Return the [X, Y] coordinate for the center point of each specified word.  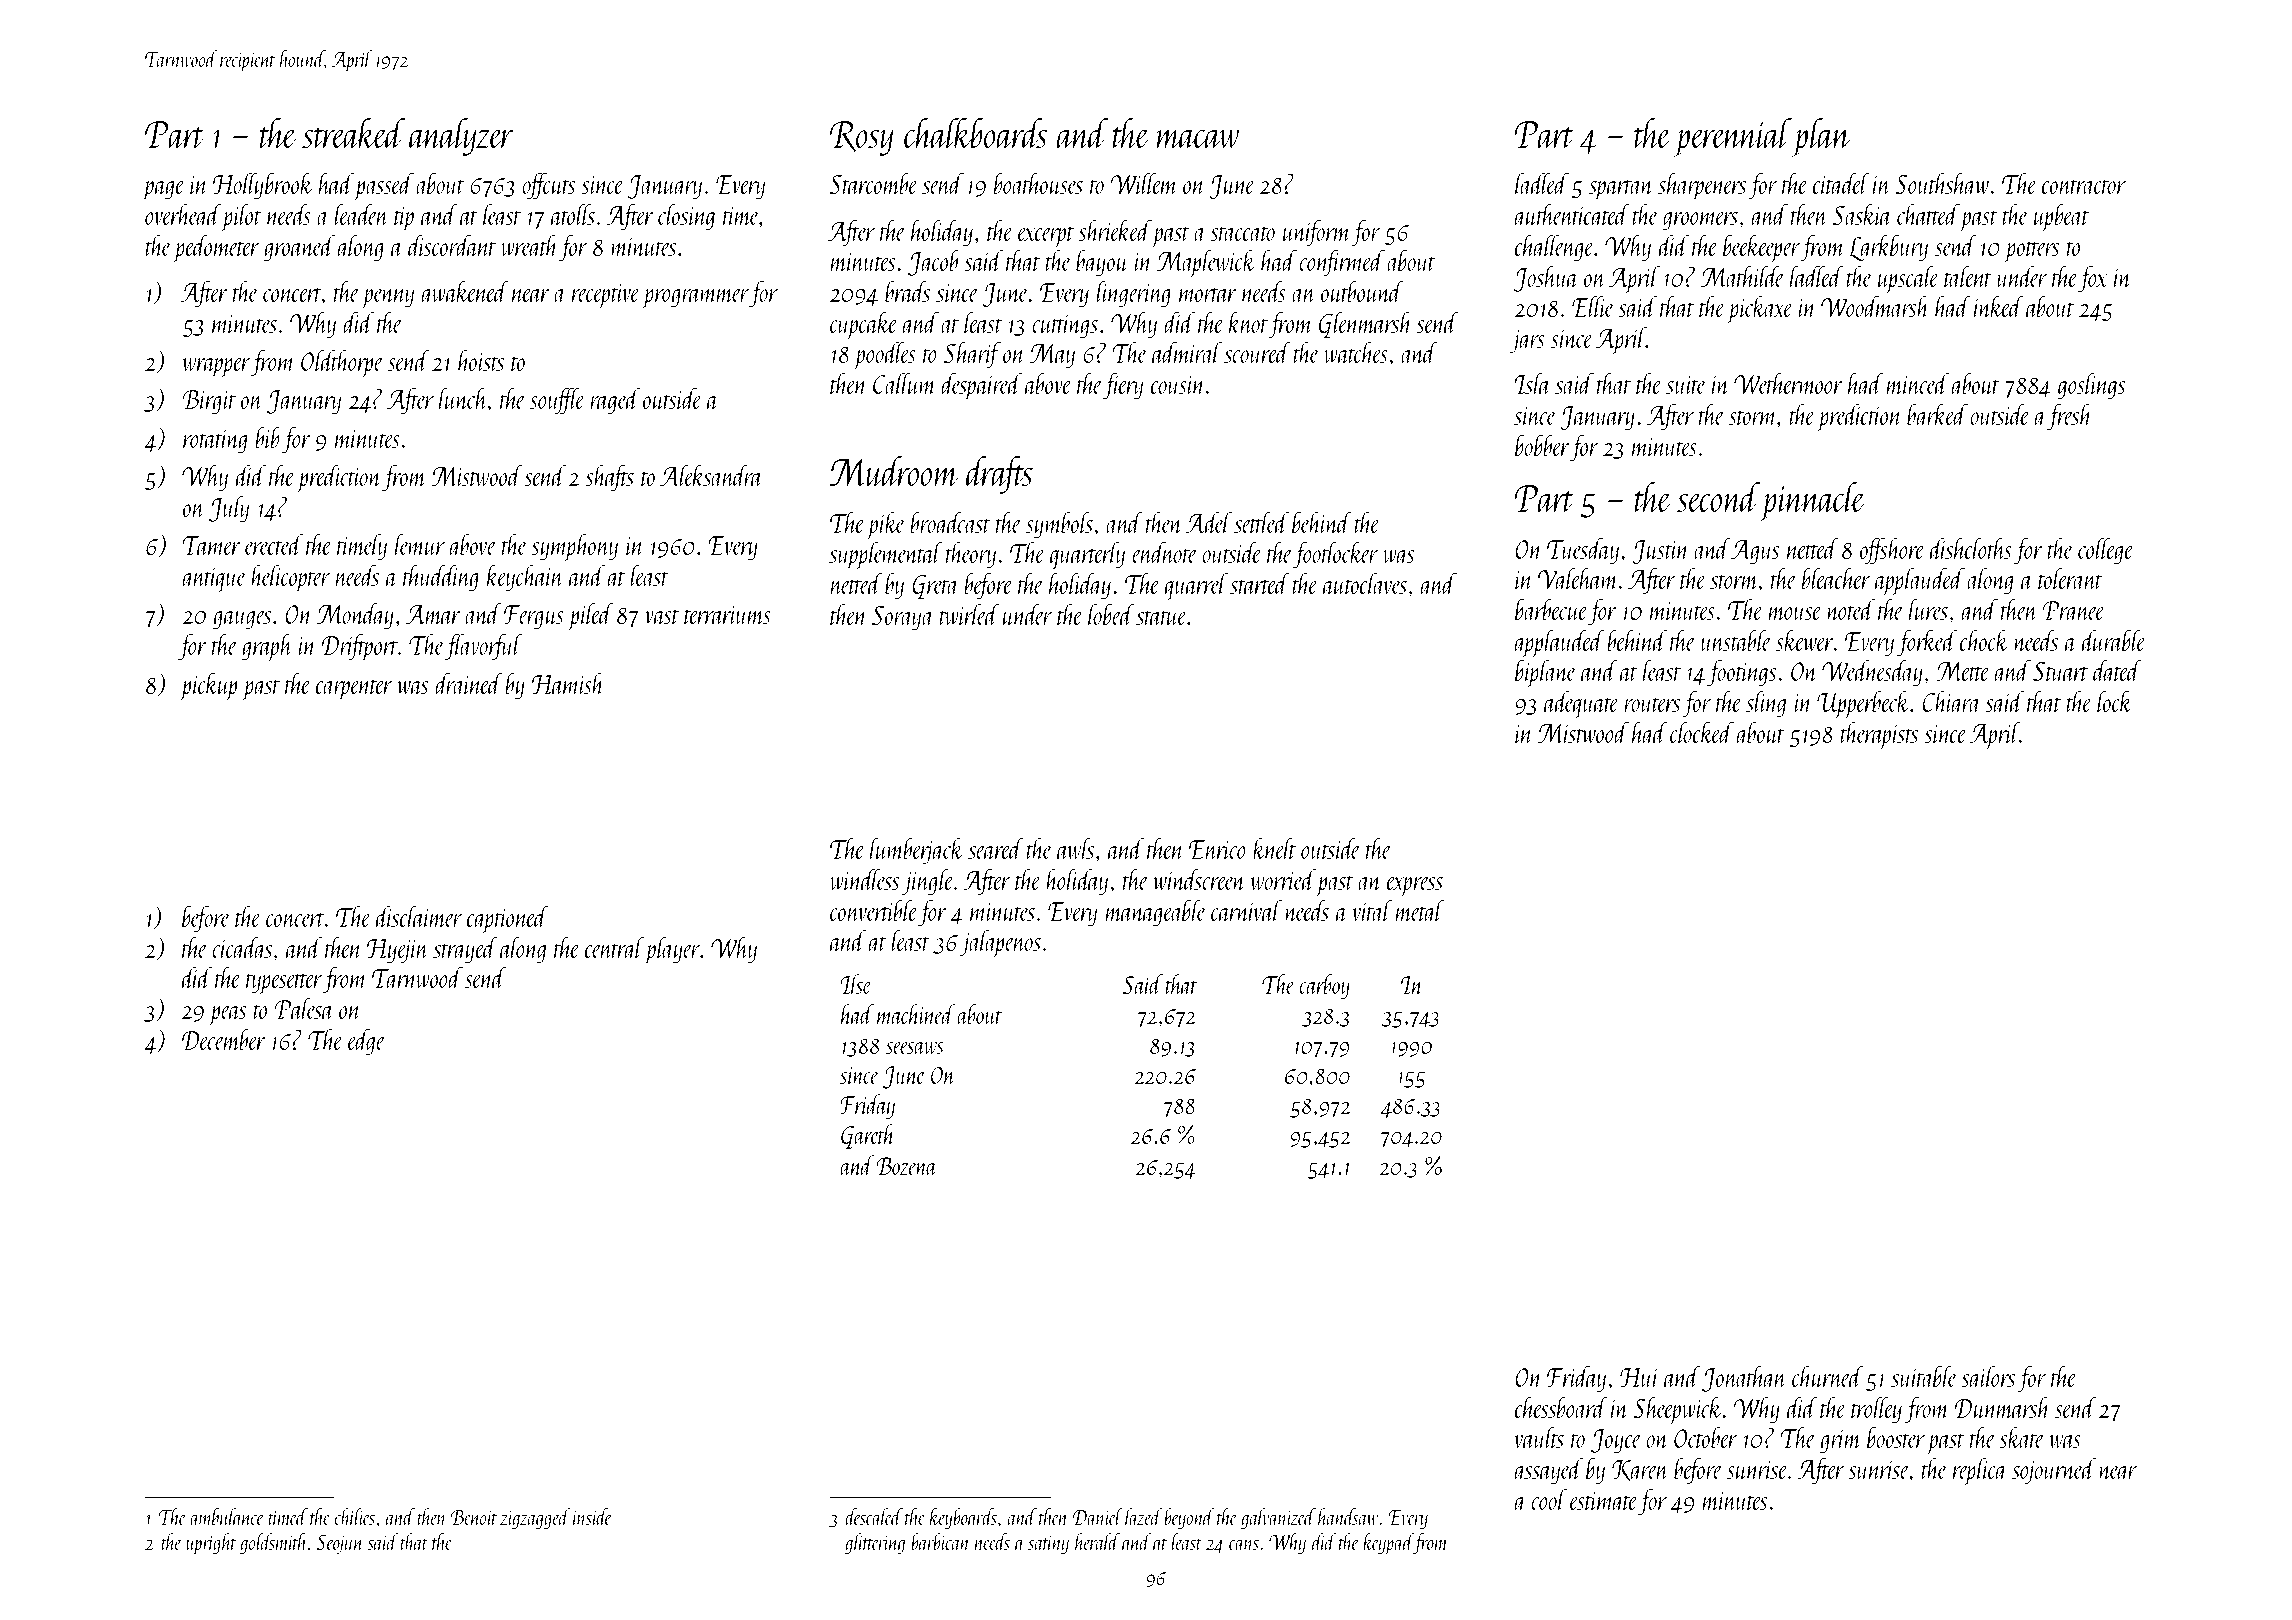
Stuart [2061, 671]
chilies [355, 1516]
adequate [1581, 704]
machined [916, 1014]
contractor [2084, 186]
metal [1420, 910]
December [224, 1039]
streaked [354, 133]
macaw [1198, 139]
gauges [242, 620]
